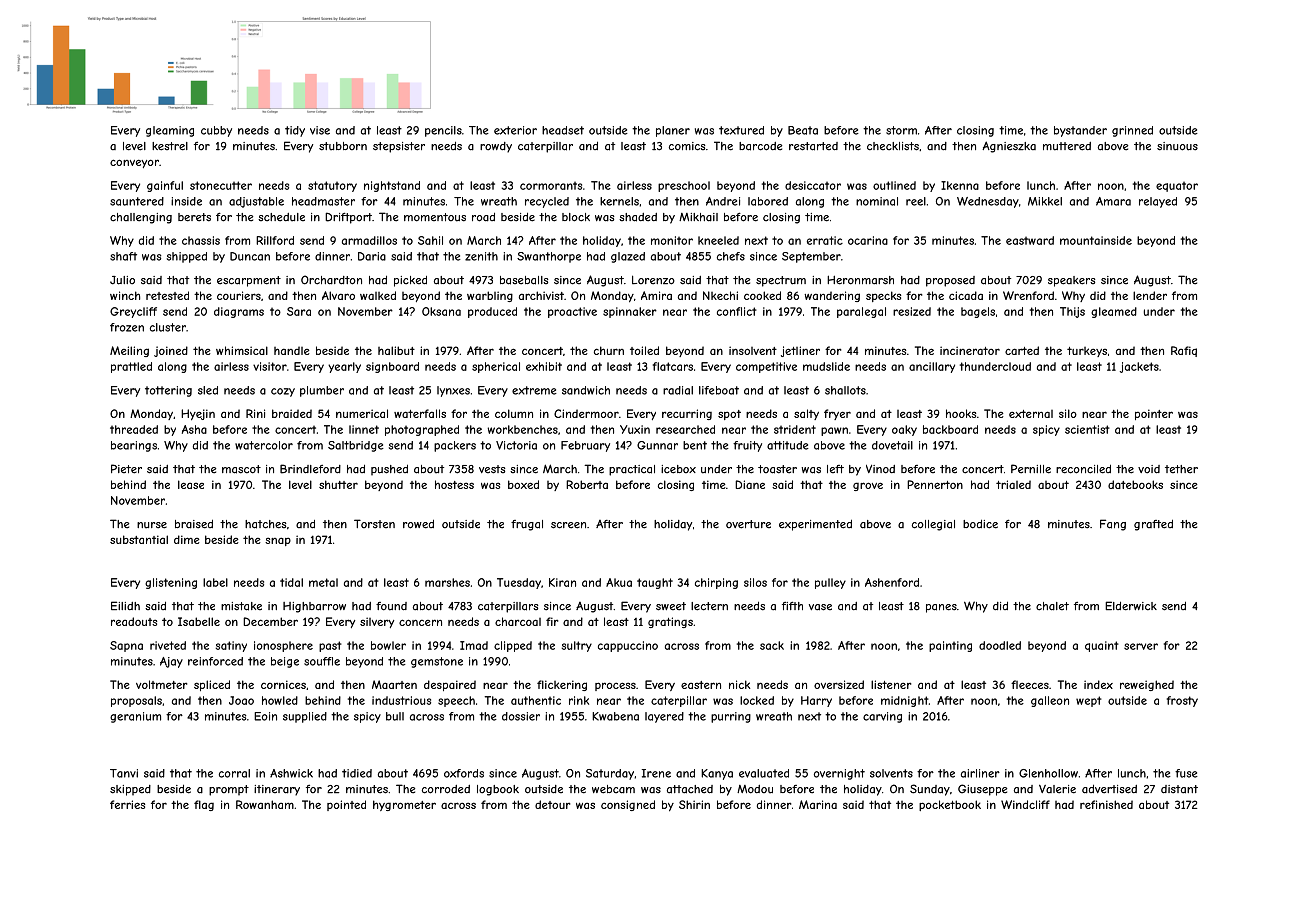 The image size is (1308, 924). I want to click on Ashenford, so click(892, 582).
